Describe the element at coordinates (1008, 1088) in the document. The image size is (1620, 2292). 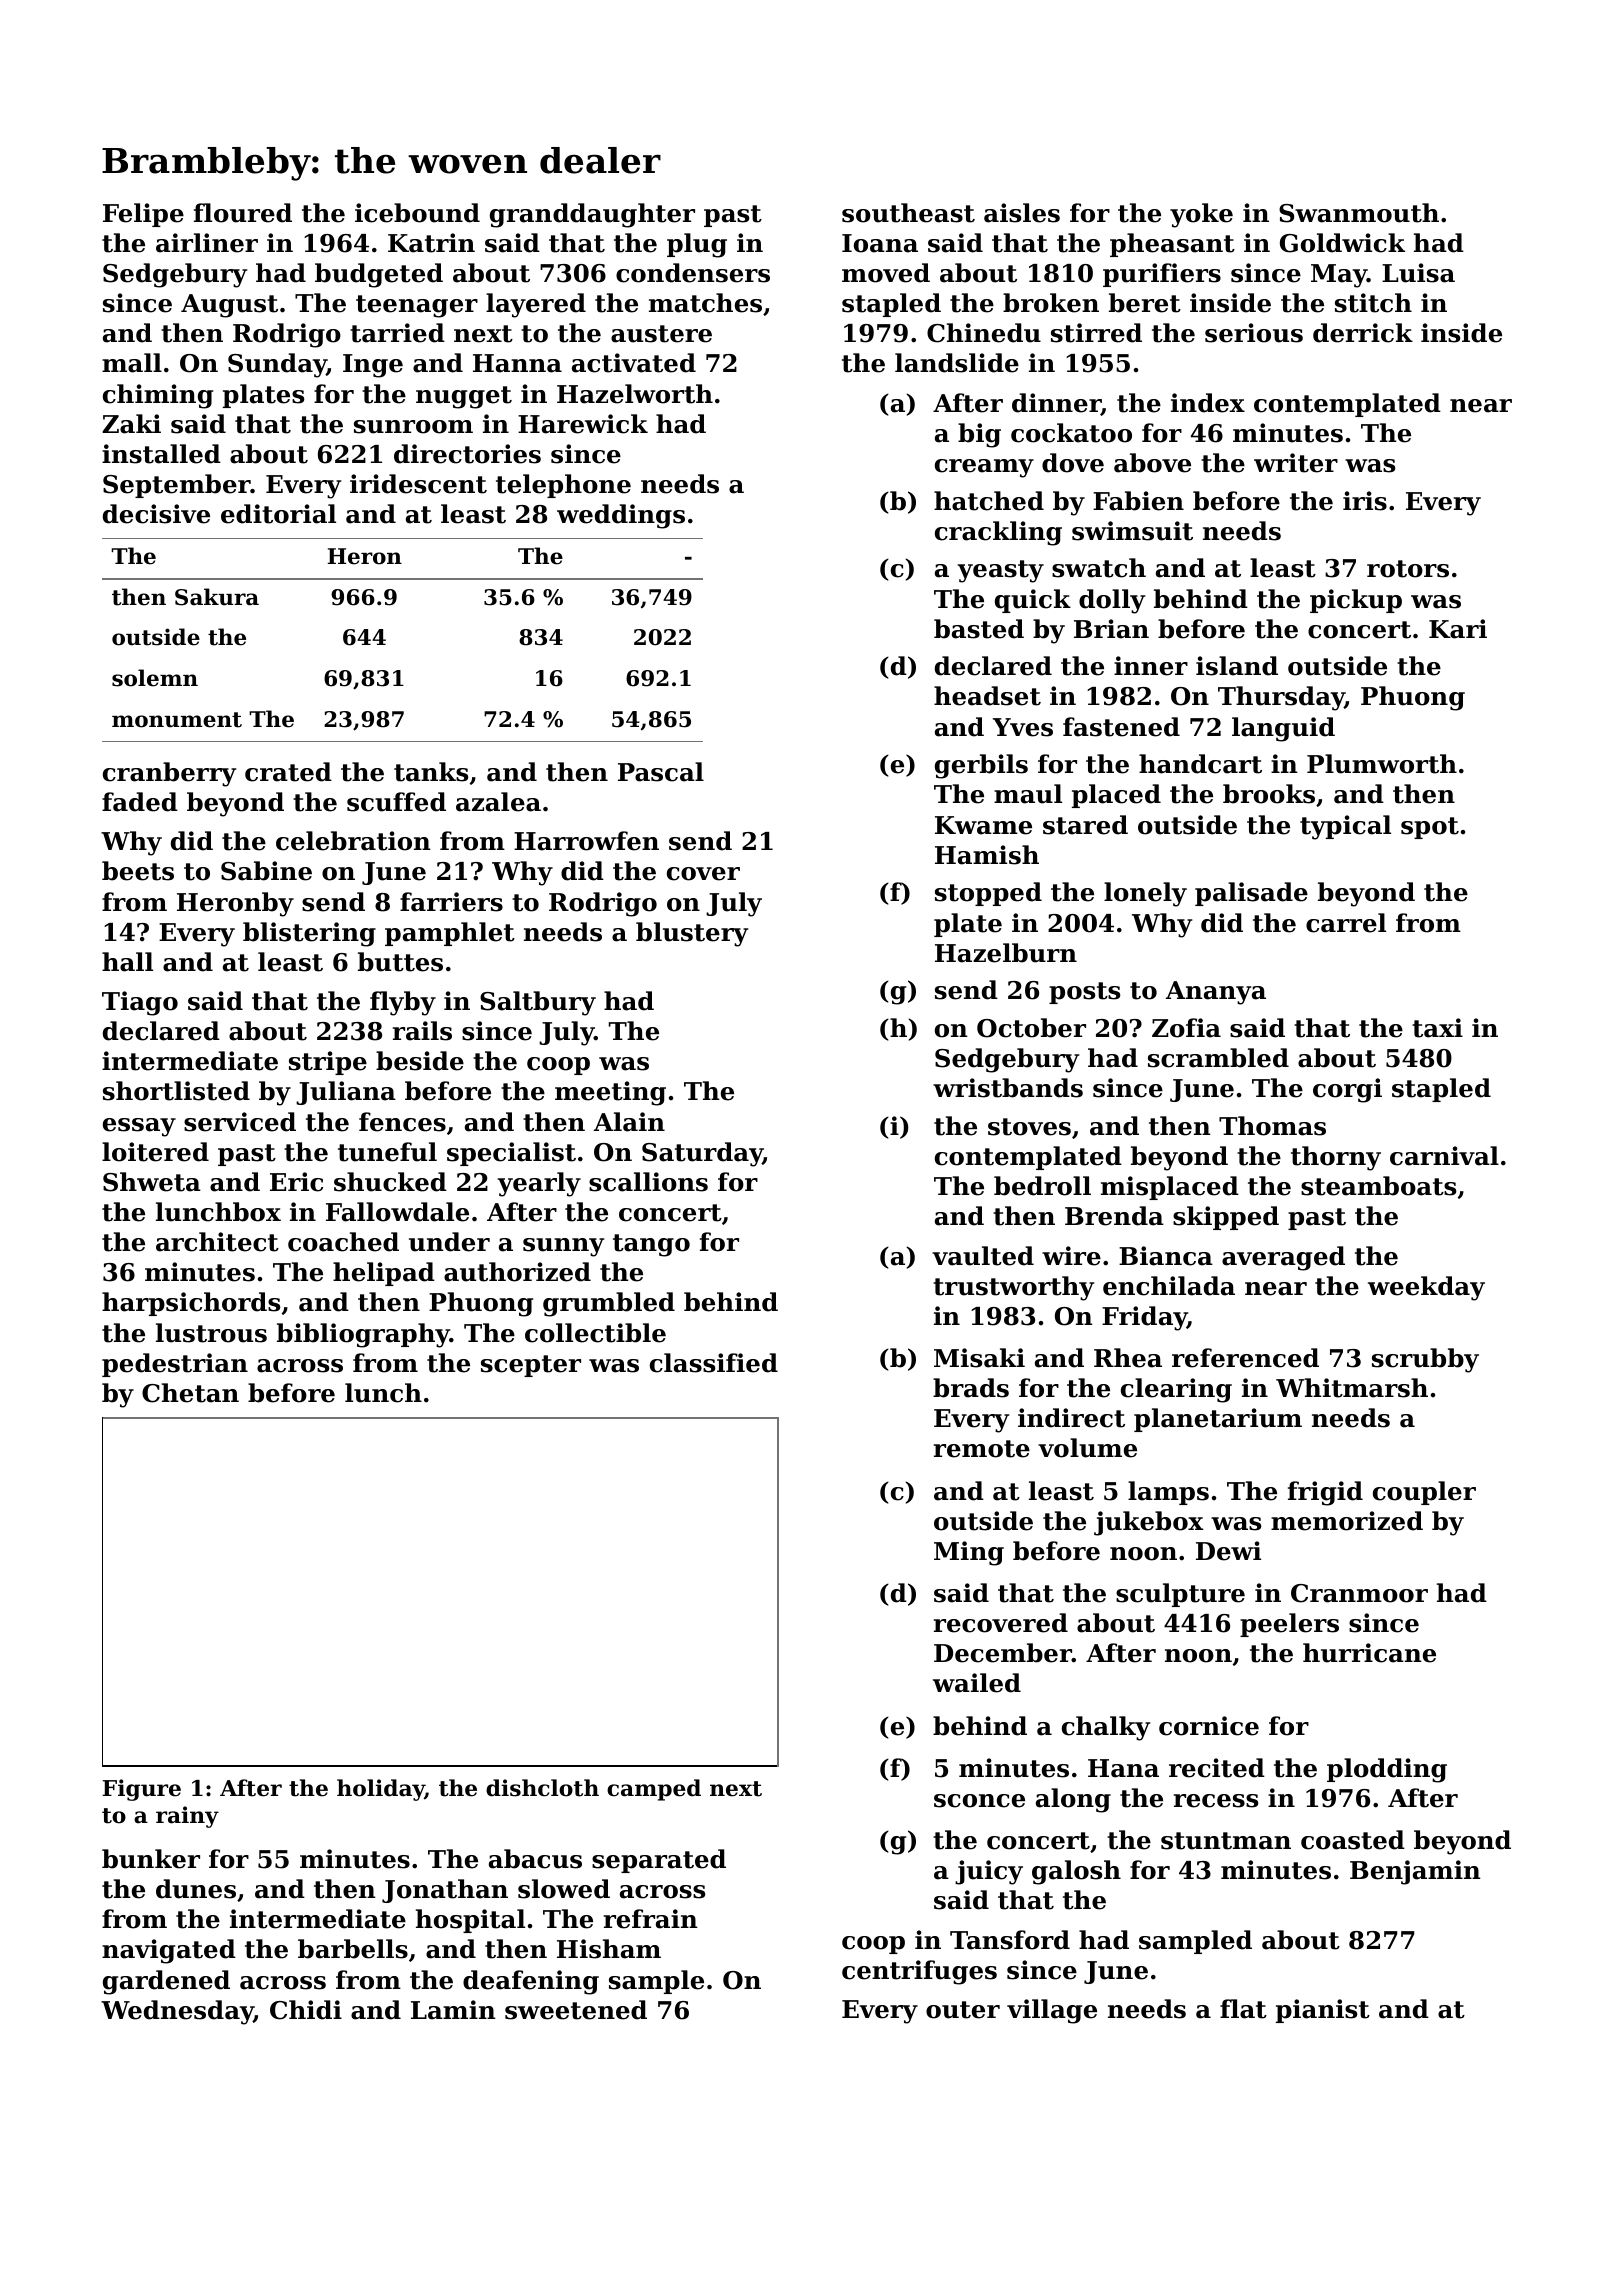
I see `wristbands` at that location.
